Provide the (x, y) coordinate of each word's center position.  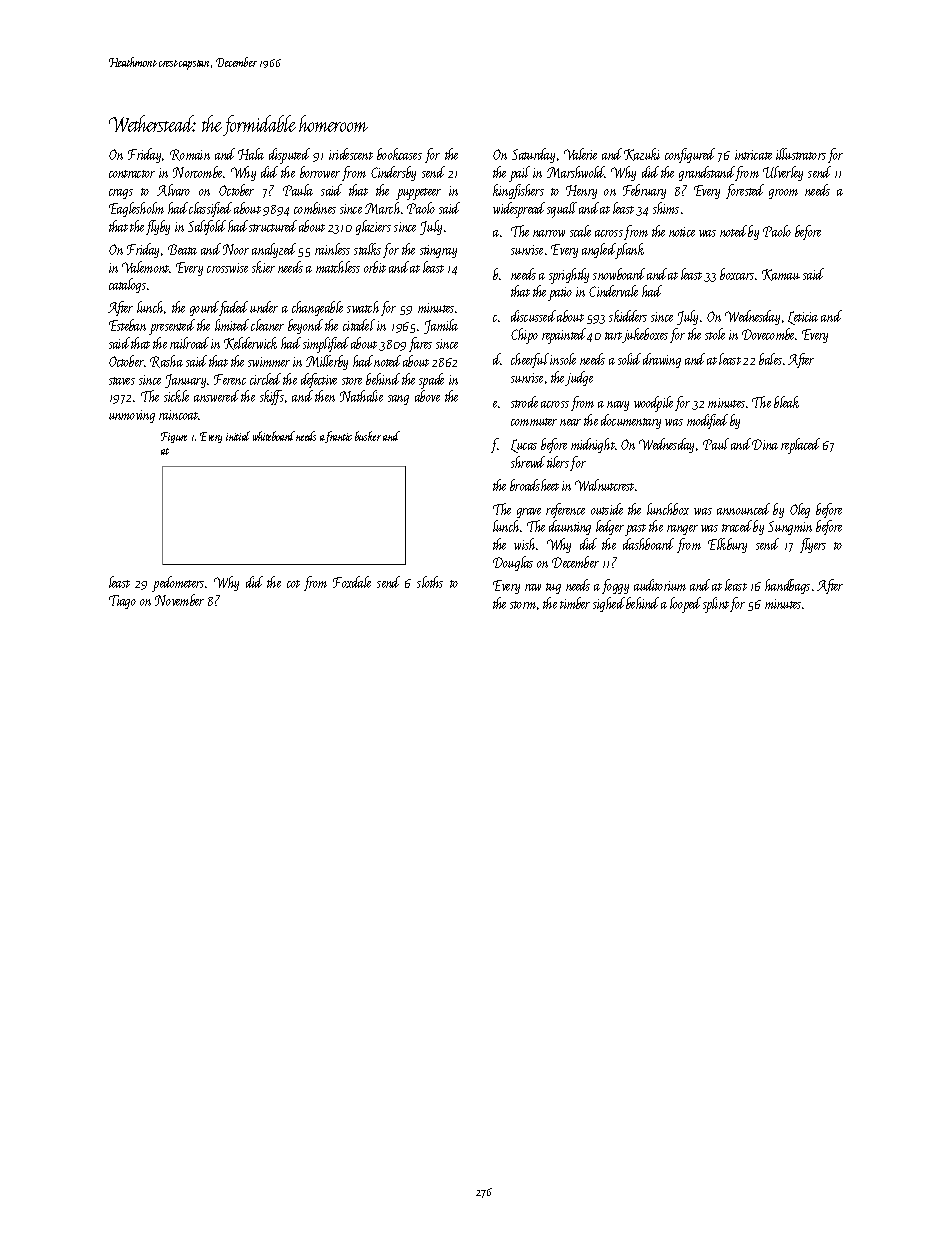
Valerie (580, 154)
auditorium (660, 585)
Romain (190, 155)
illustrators (801, 154)
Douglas (513, 563)
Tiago (122, 602)
